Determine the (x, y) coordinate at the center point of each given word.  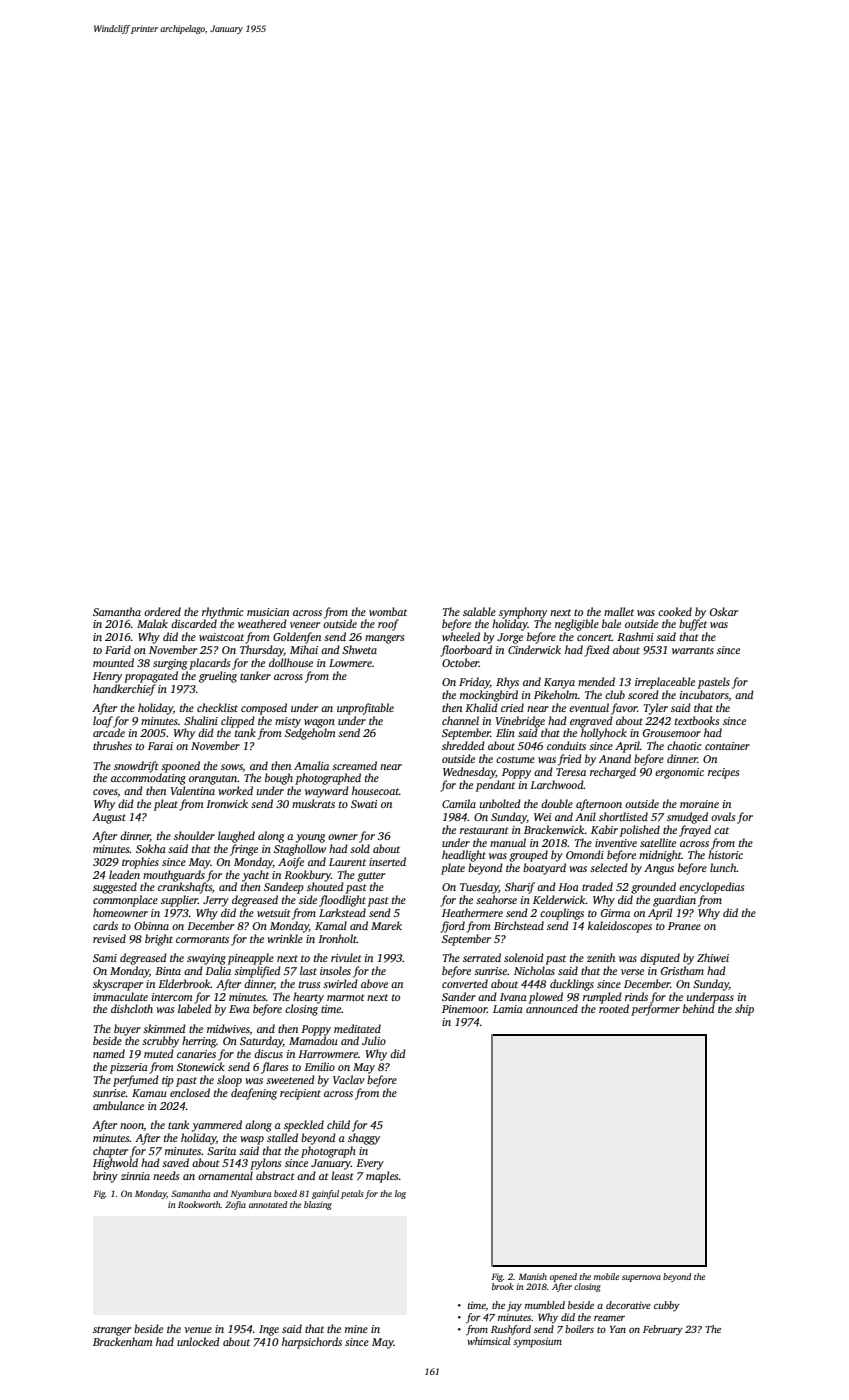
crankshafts (185, 888)
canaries (196, 1054)
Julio (374, 1040)
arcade (109, 732)
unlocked (198, 1341)
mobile (606, 1276)
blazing (318, 1205)
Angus (659, 869)
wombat (388, 611)
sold (360, 848)
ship (744, 1010)
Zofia (235, 1205)
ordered (162, 611)
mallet (619, 611)
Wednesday (469, 773)
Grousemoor (672, 733)
